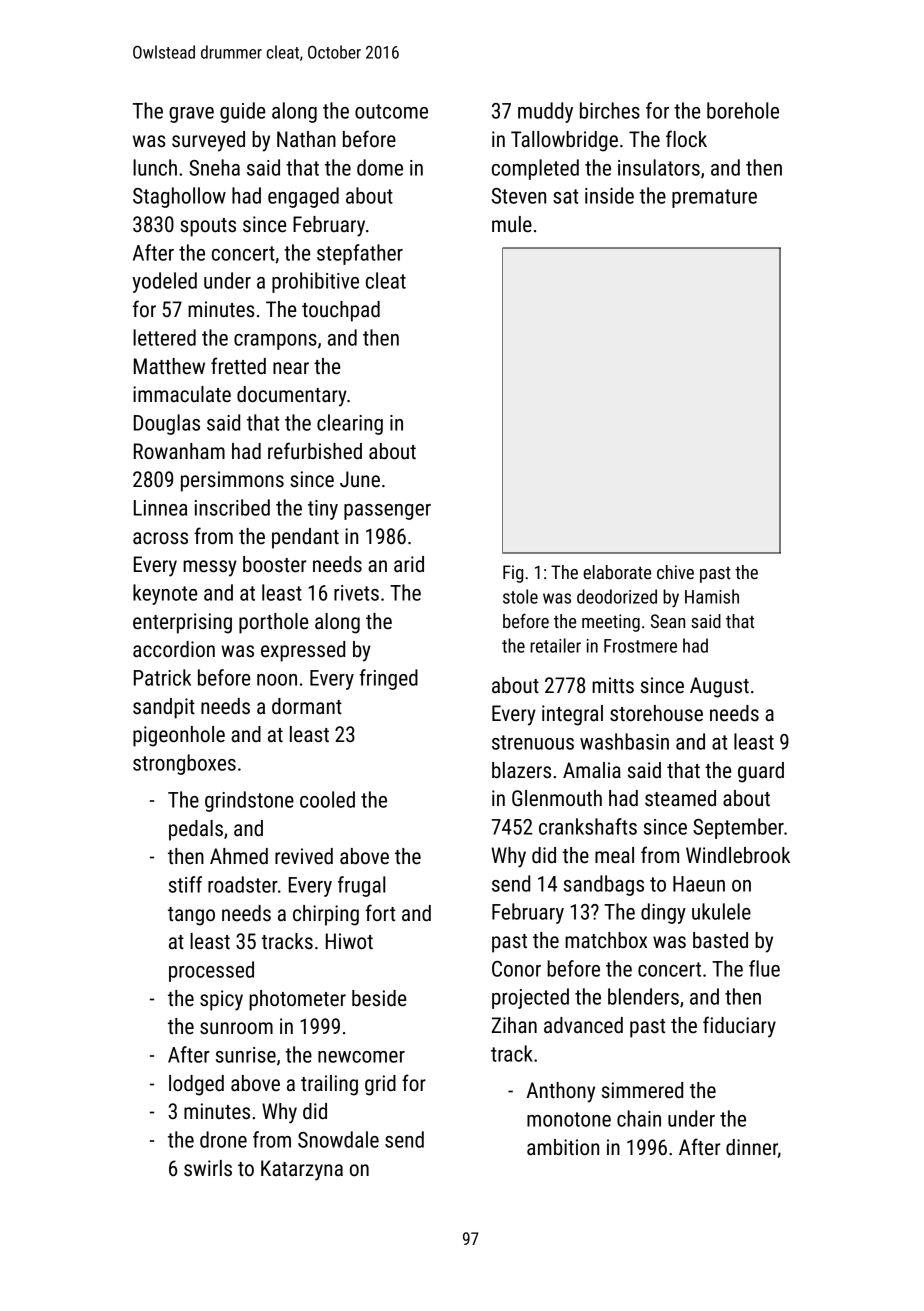 Image resolution: width=924 pixels, height=1311 pixels. Describe the element at coordinates (208, 1168) in the page. I see `swirls` at that location.
